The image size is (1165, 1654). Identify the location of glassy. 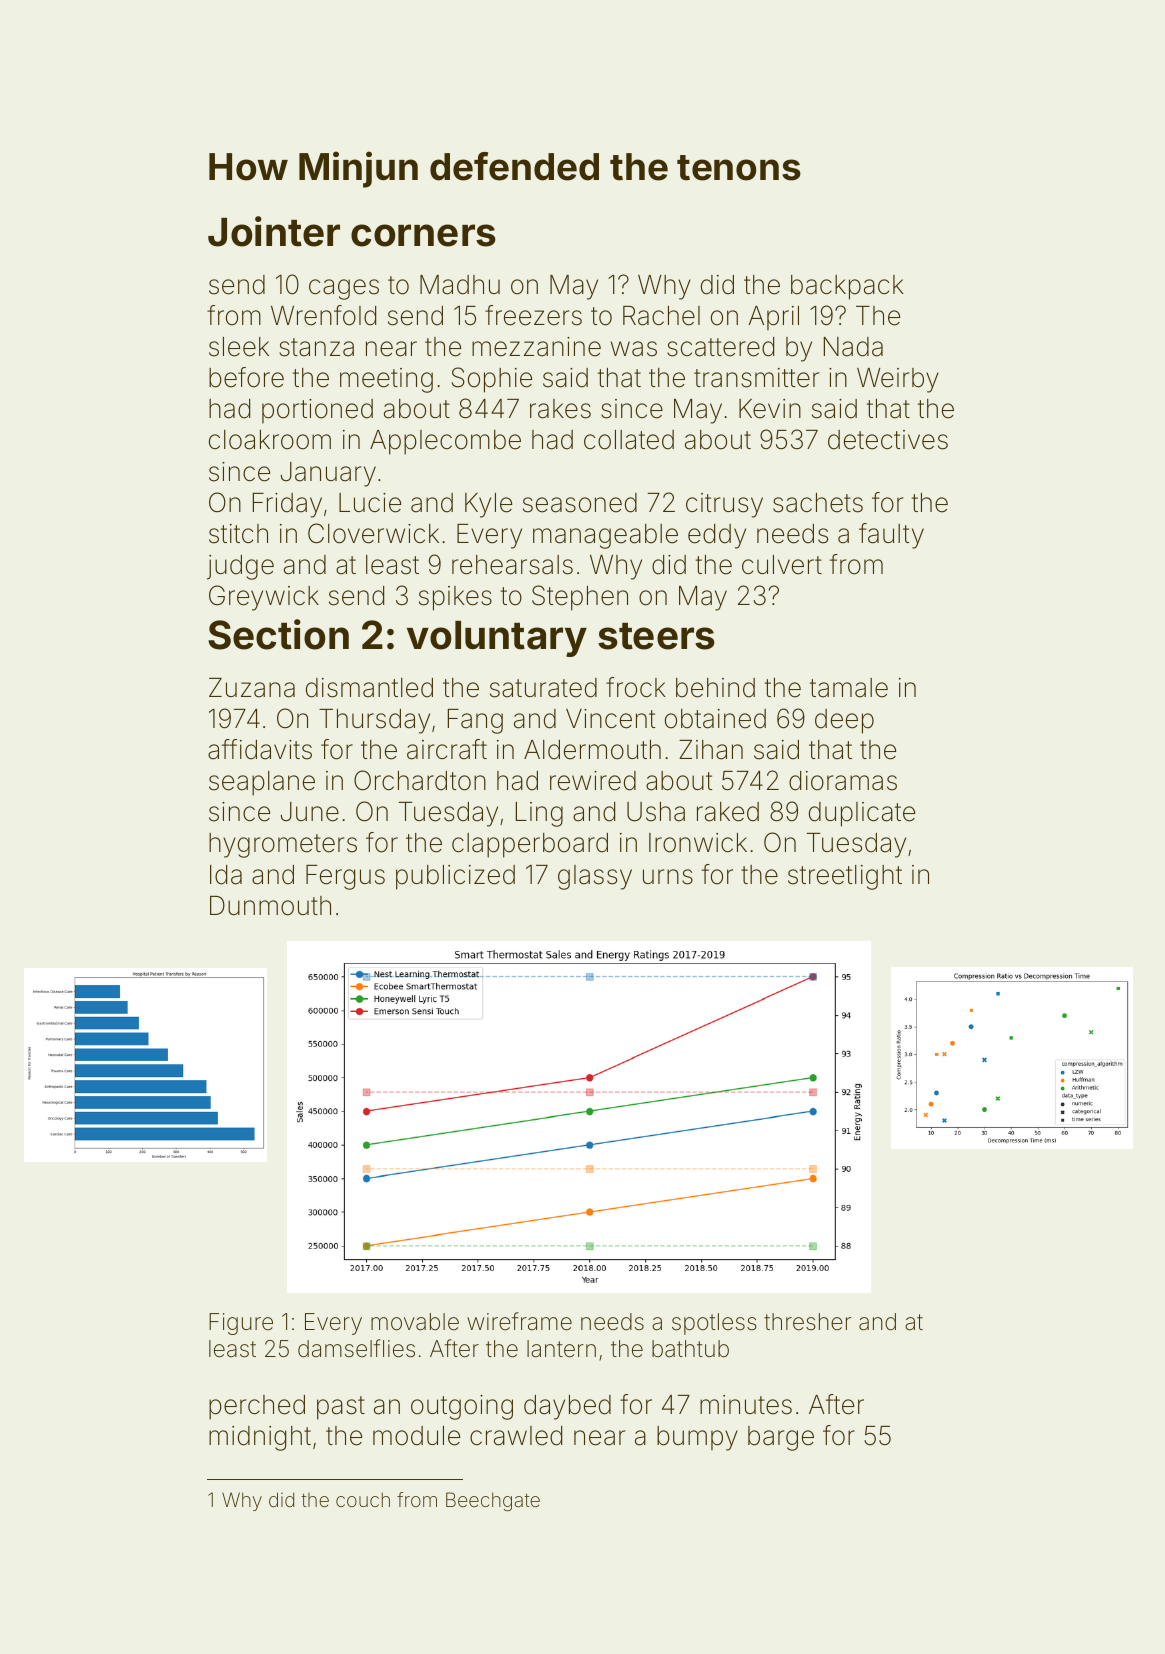
(595, 877).
